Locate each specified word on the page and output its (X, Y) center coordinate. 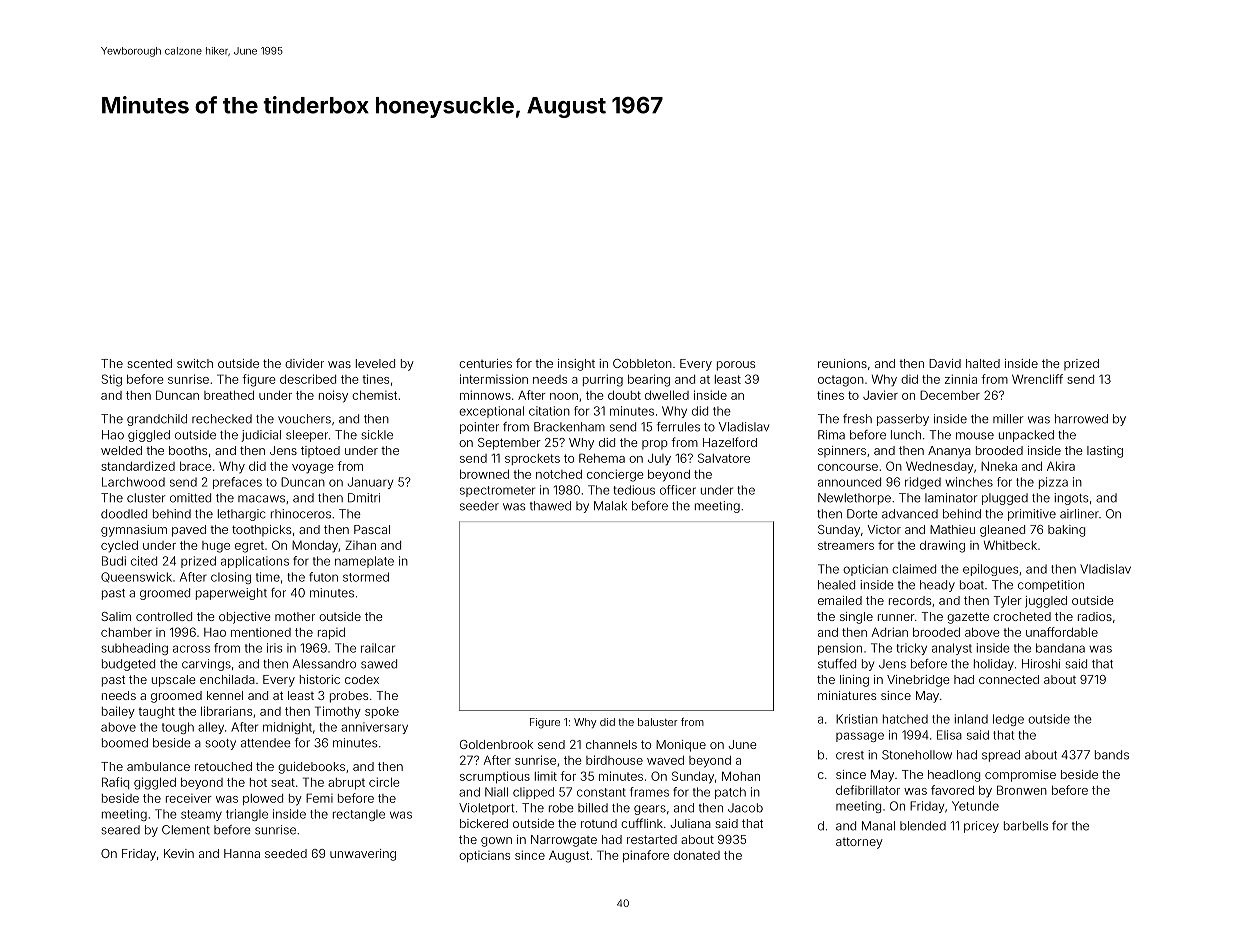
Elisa (949, 735)
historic (320, 679)
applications (255, 562)
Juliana (690, 823)
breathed (229, 395)
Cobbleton (642, 363)
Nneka (999, 466)
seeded (286, 853)
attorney (859, 843)
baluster (658, 722)
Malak (610, 506)
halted (983, 363)
